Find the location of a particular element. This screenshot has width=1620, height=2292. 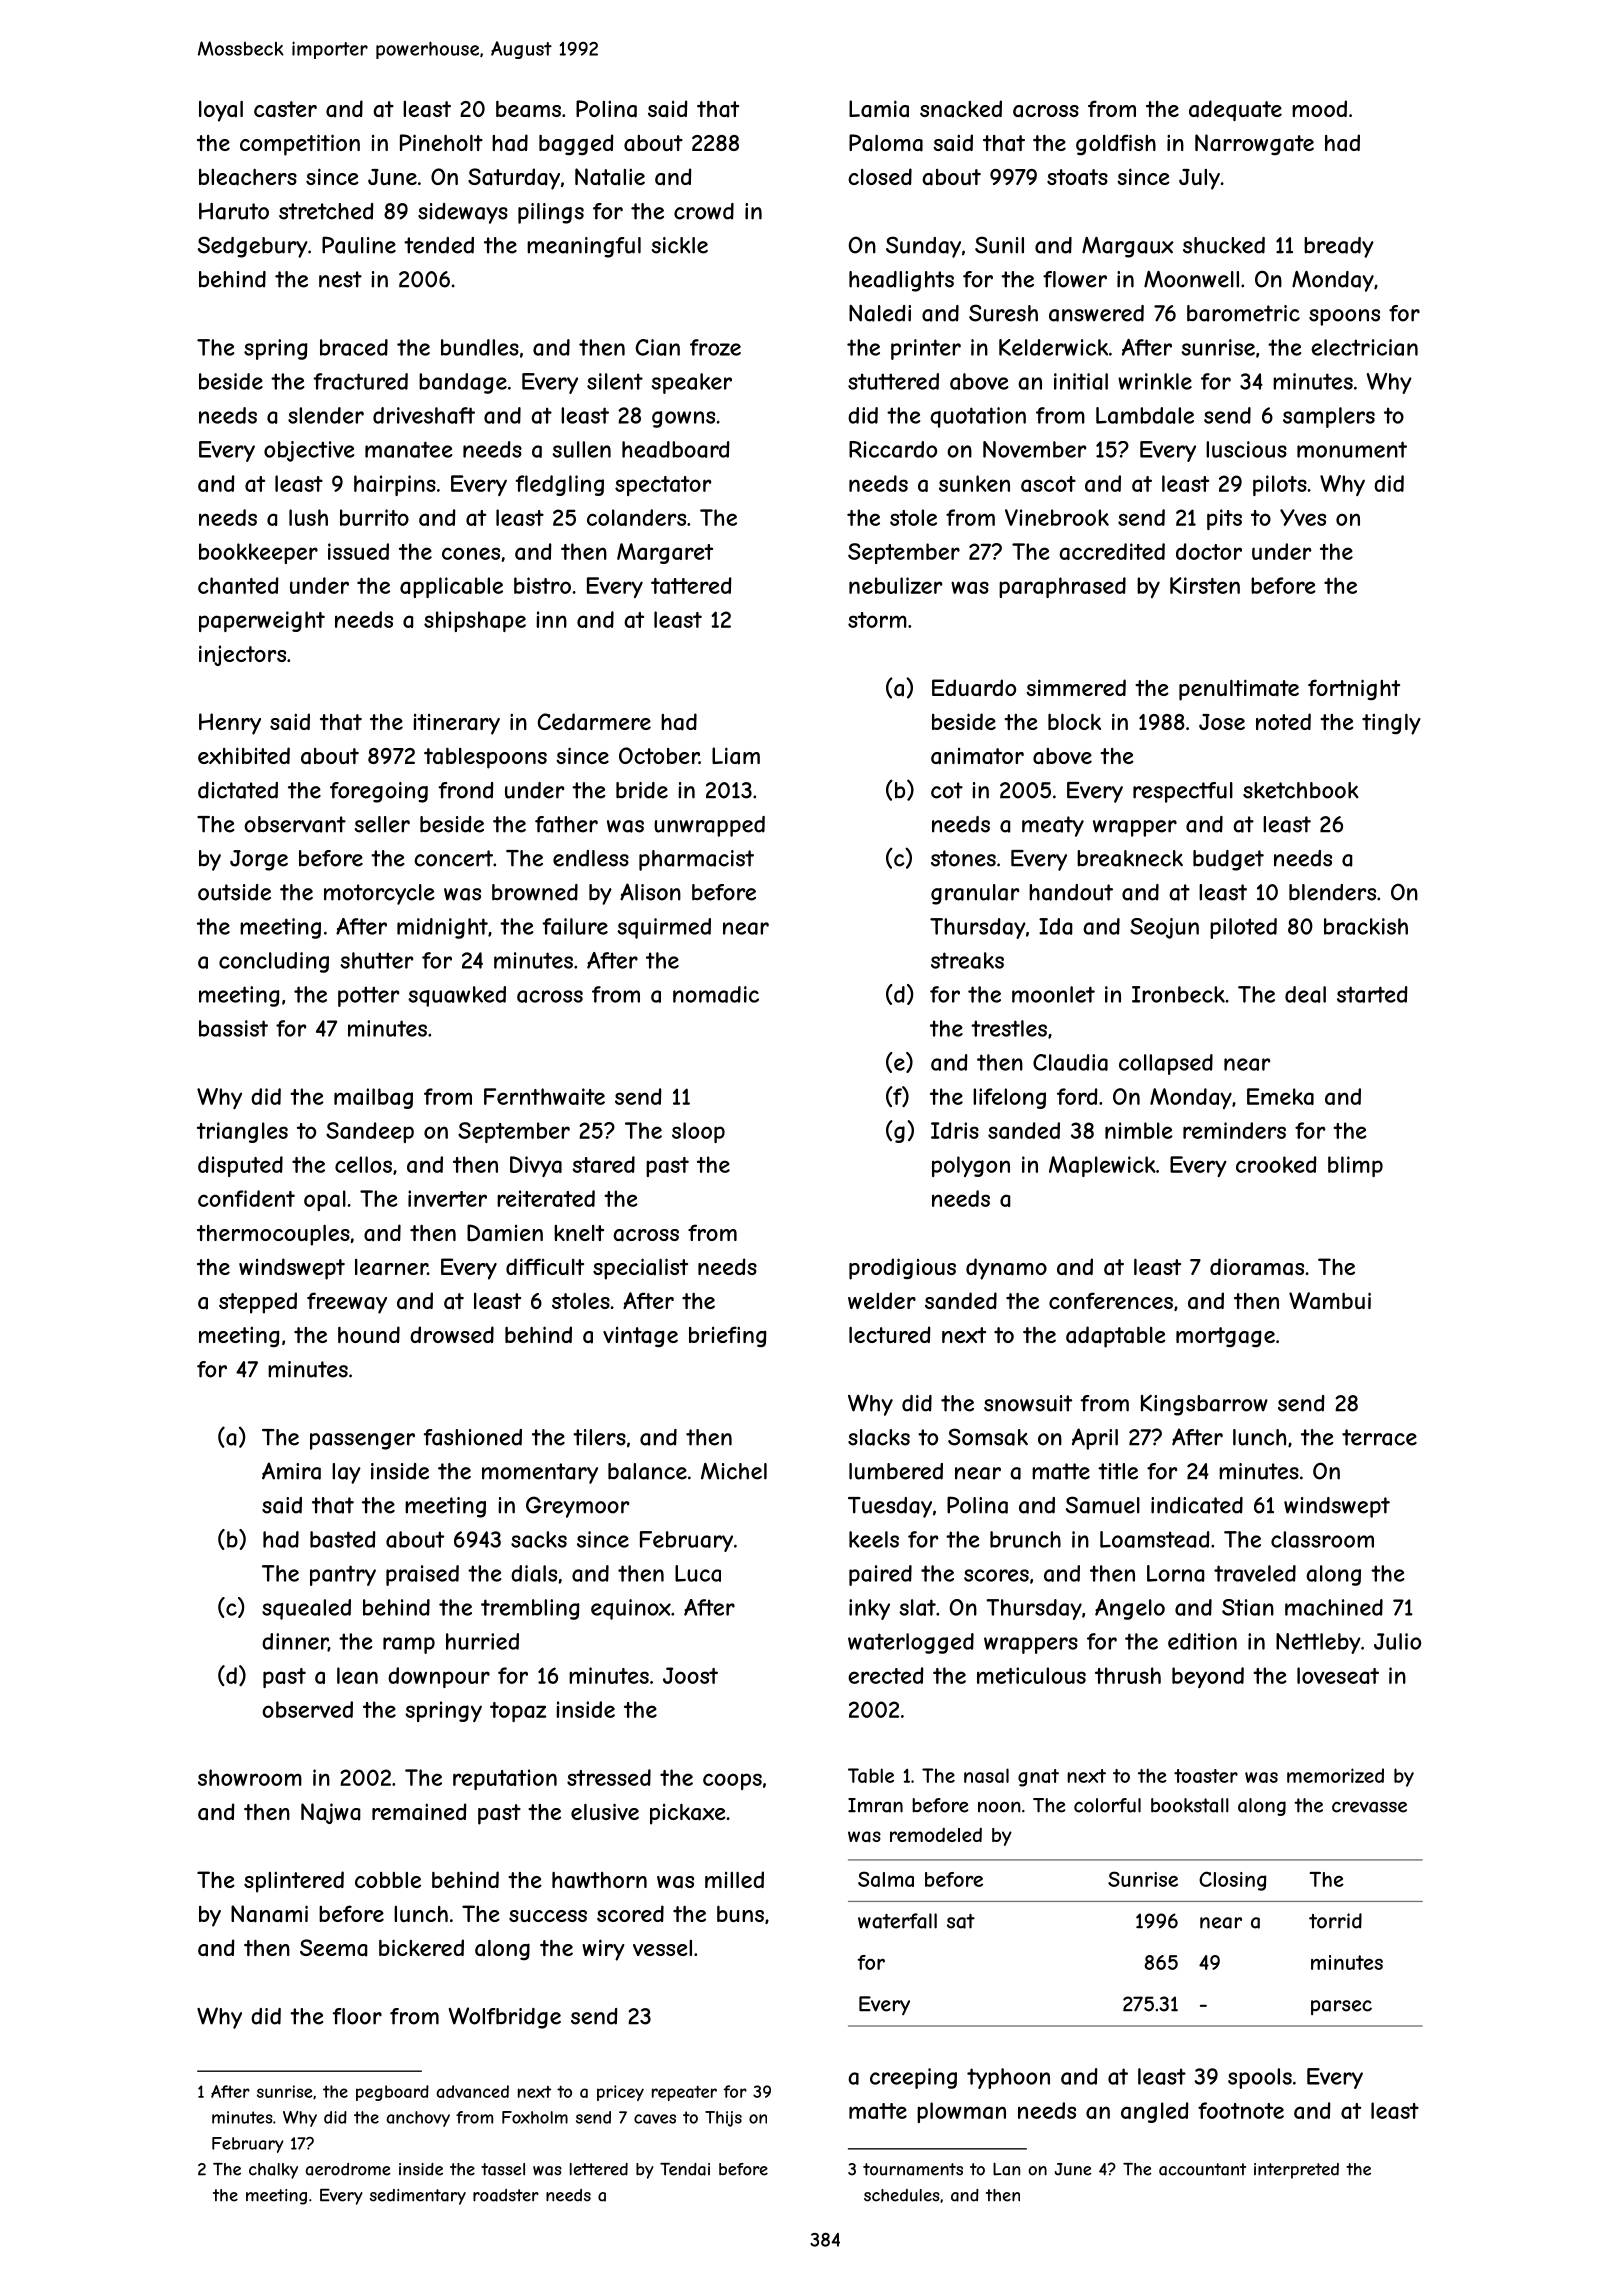

goldfish is located at coordinates (1116, 144).
